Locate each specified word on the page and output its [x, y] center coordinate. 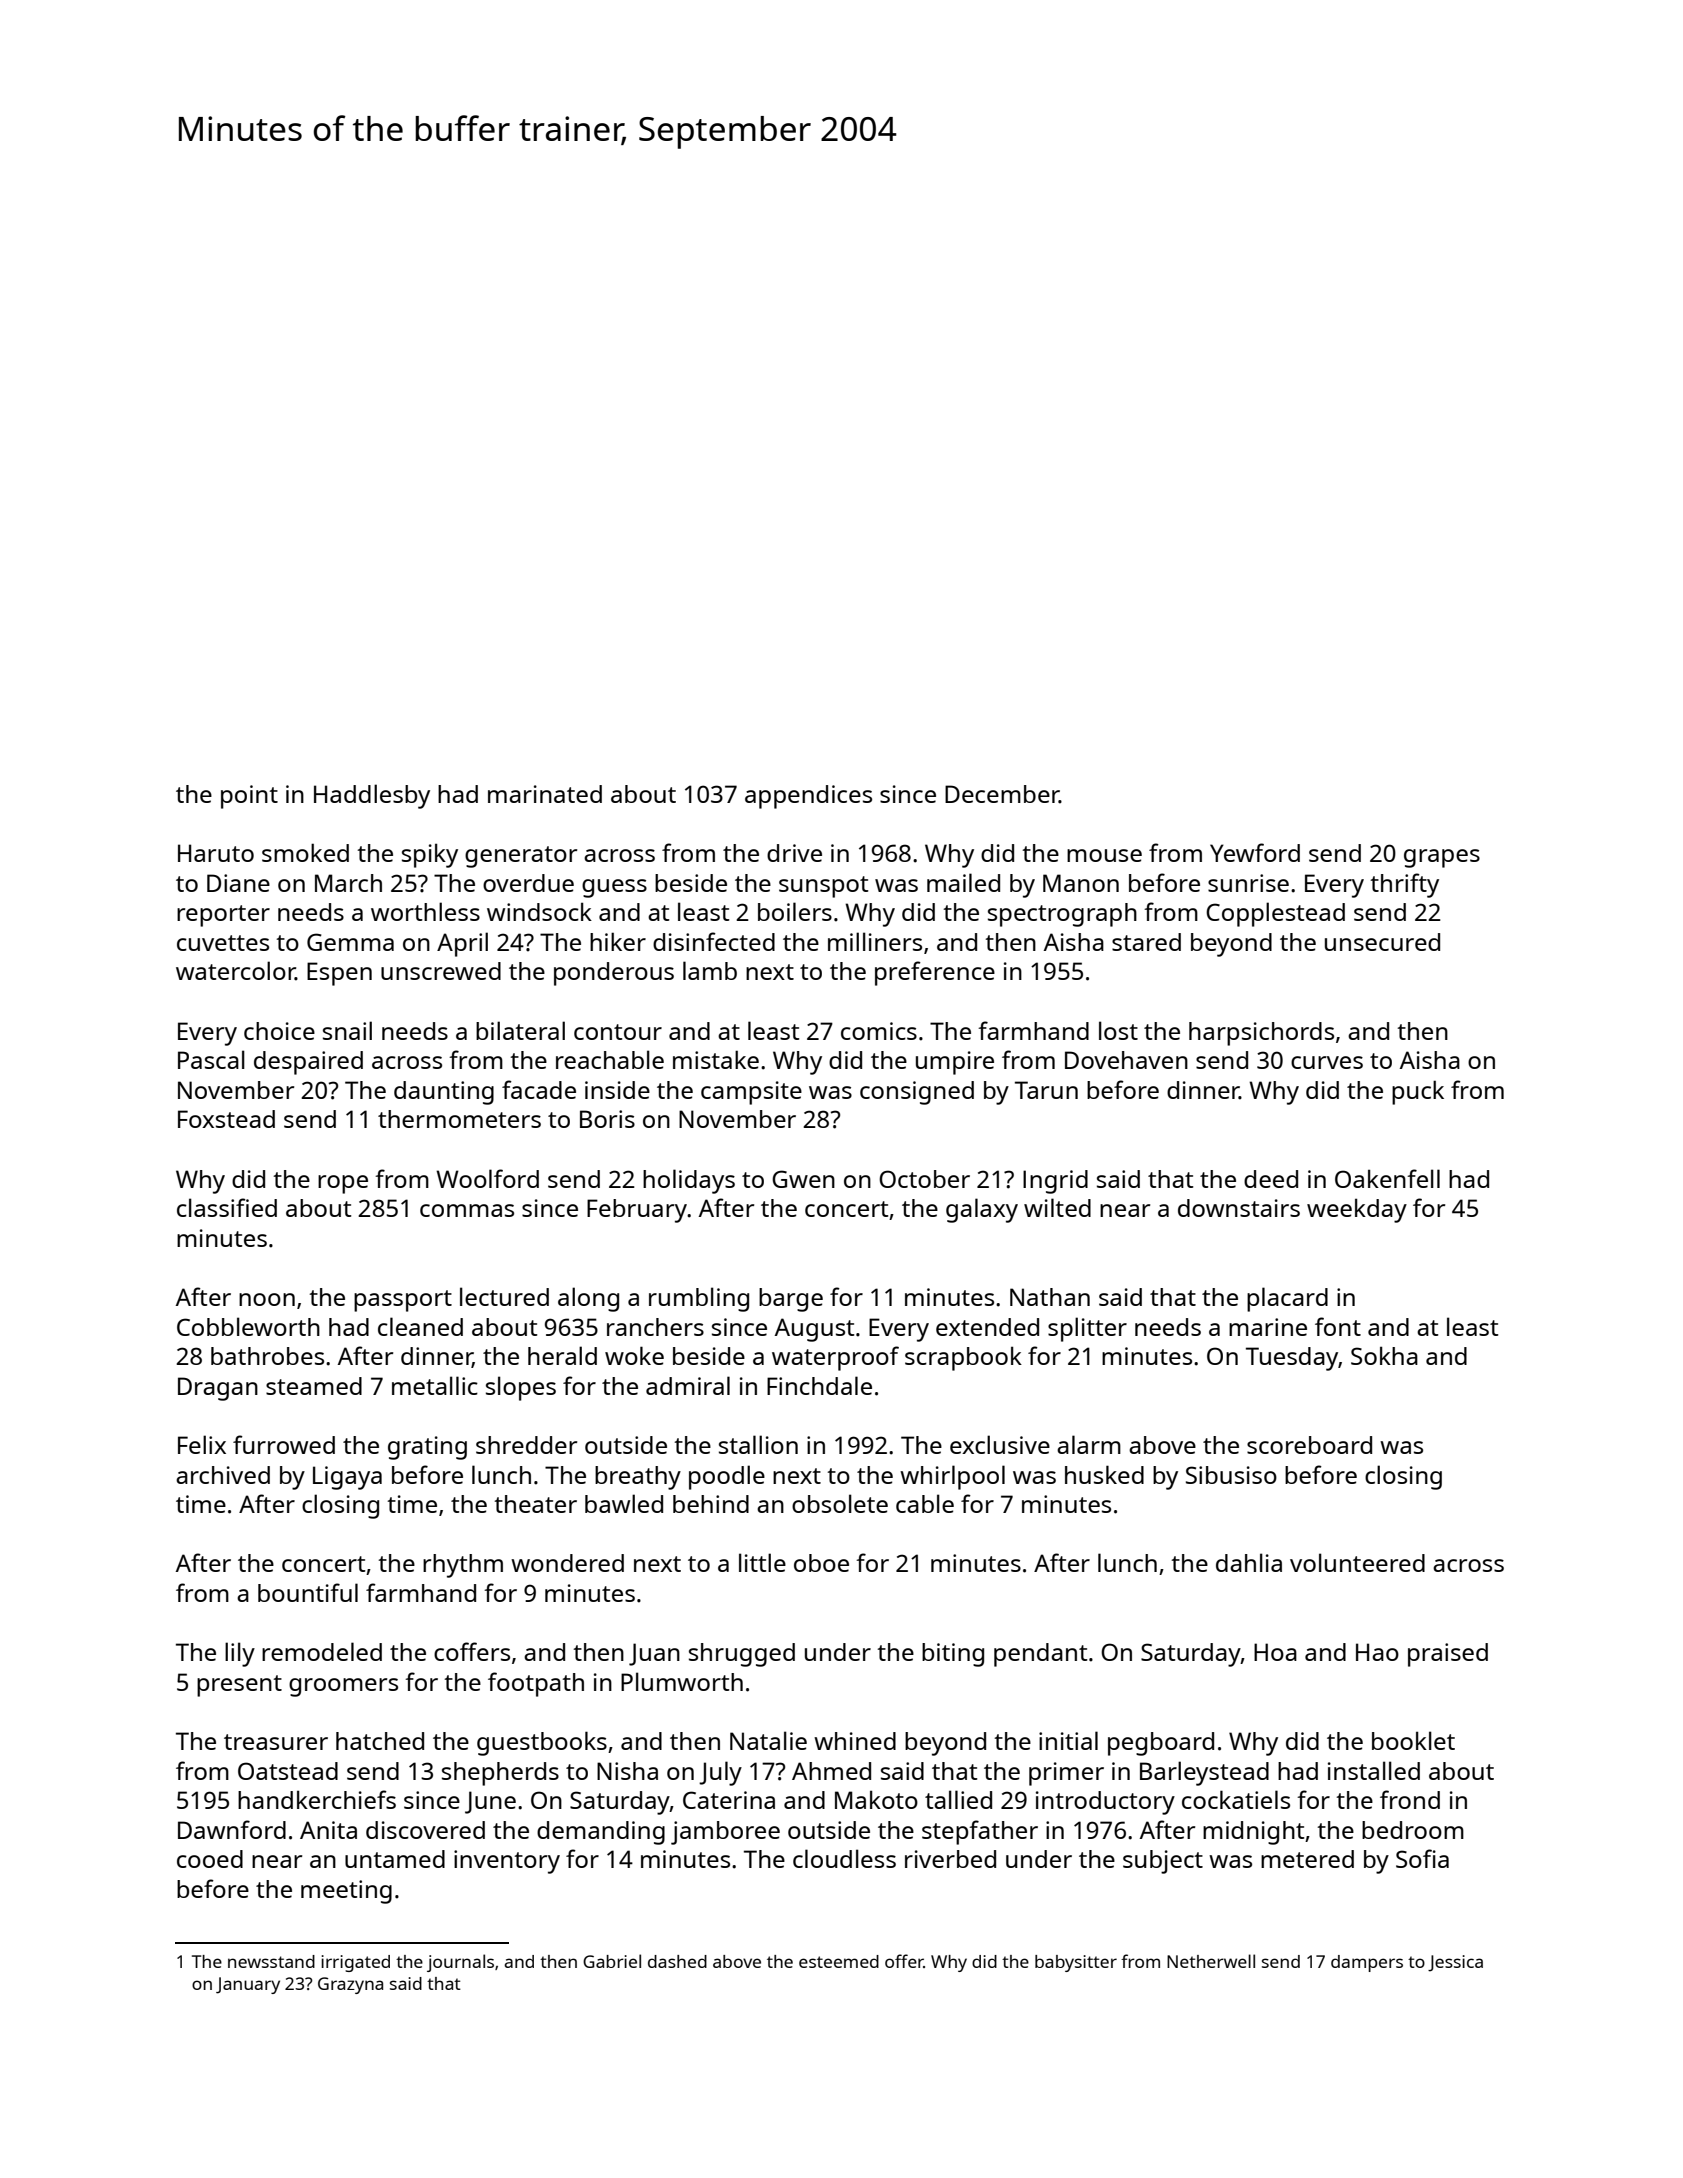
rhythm [463, 1566]
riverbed [950, 1859]
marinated [545, 794]
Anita [328, 1830]
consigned [917, 1093]
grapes [1442, 858]
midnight [1253, 1833]
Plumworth [682, 1681]
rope [343, 1184]
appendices [808, 797]
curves [1327, 1062]
